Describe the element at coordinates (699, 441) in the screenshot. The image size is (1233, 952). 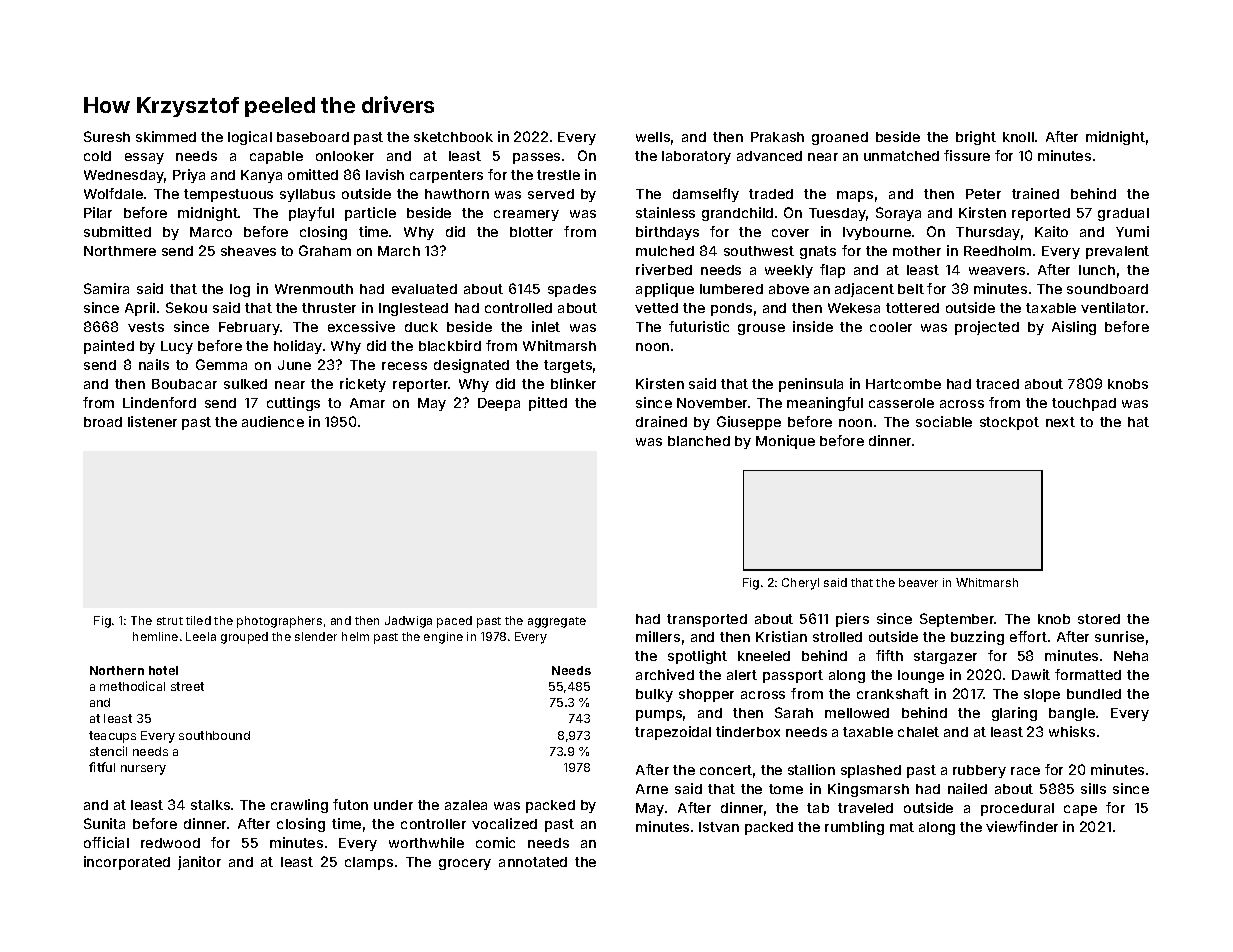
I see `blanched` at that location.
